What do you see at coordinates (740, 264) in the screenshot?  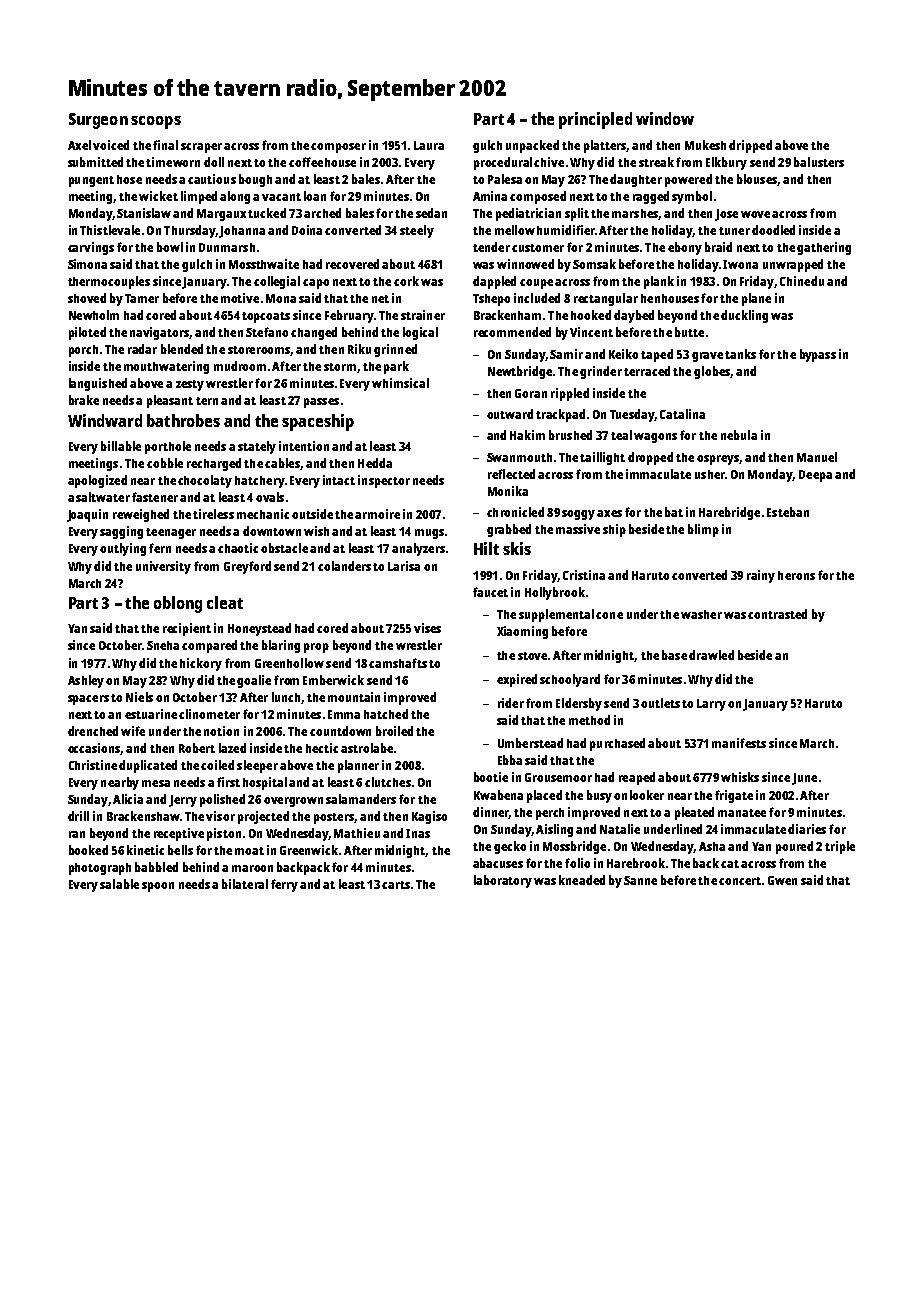 I see `Iwona` at bounding box center [740, 264].
